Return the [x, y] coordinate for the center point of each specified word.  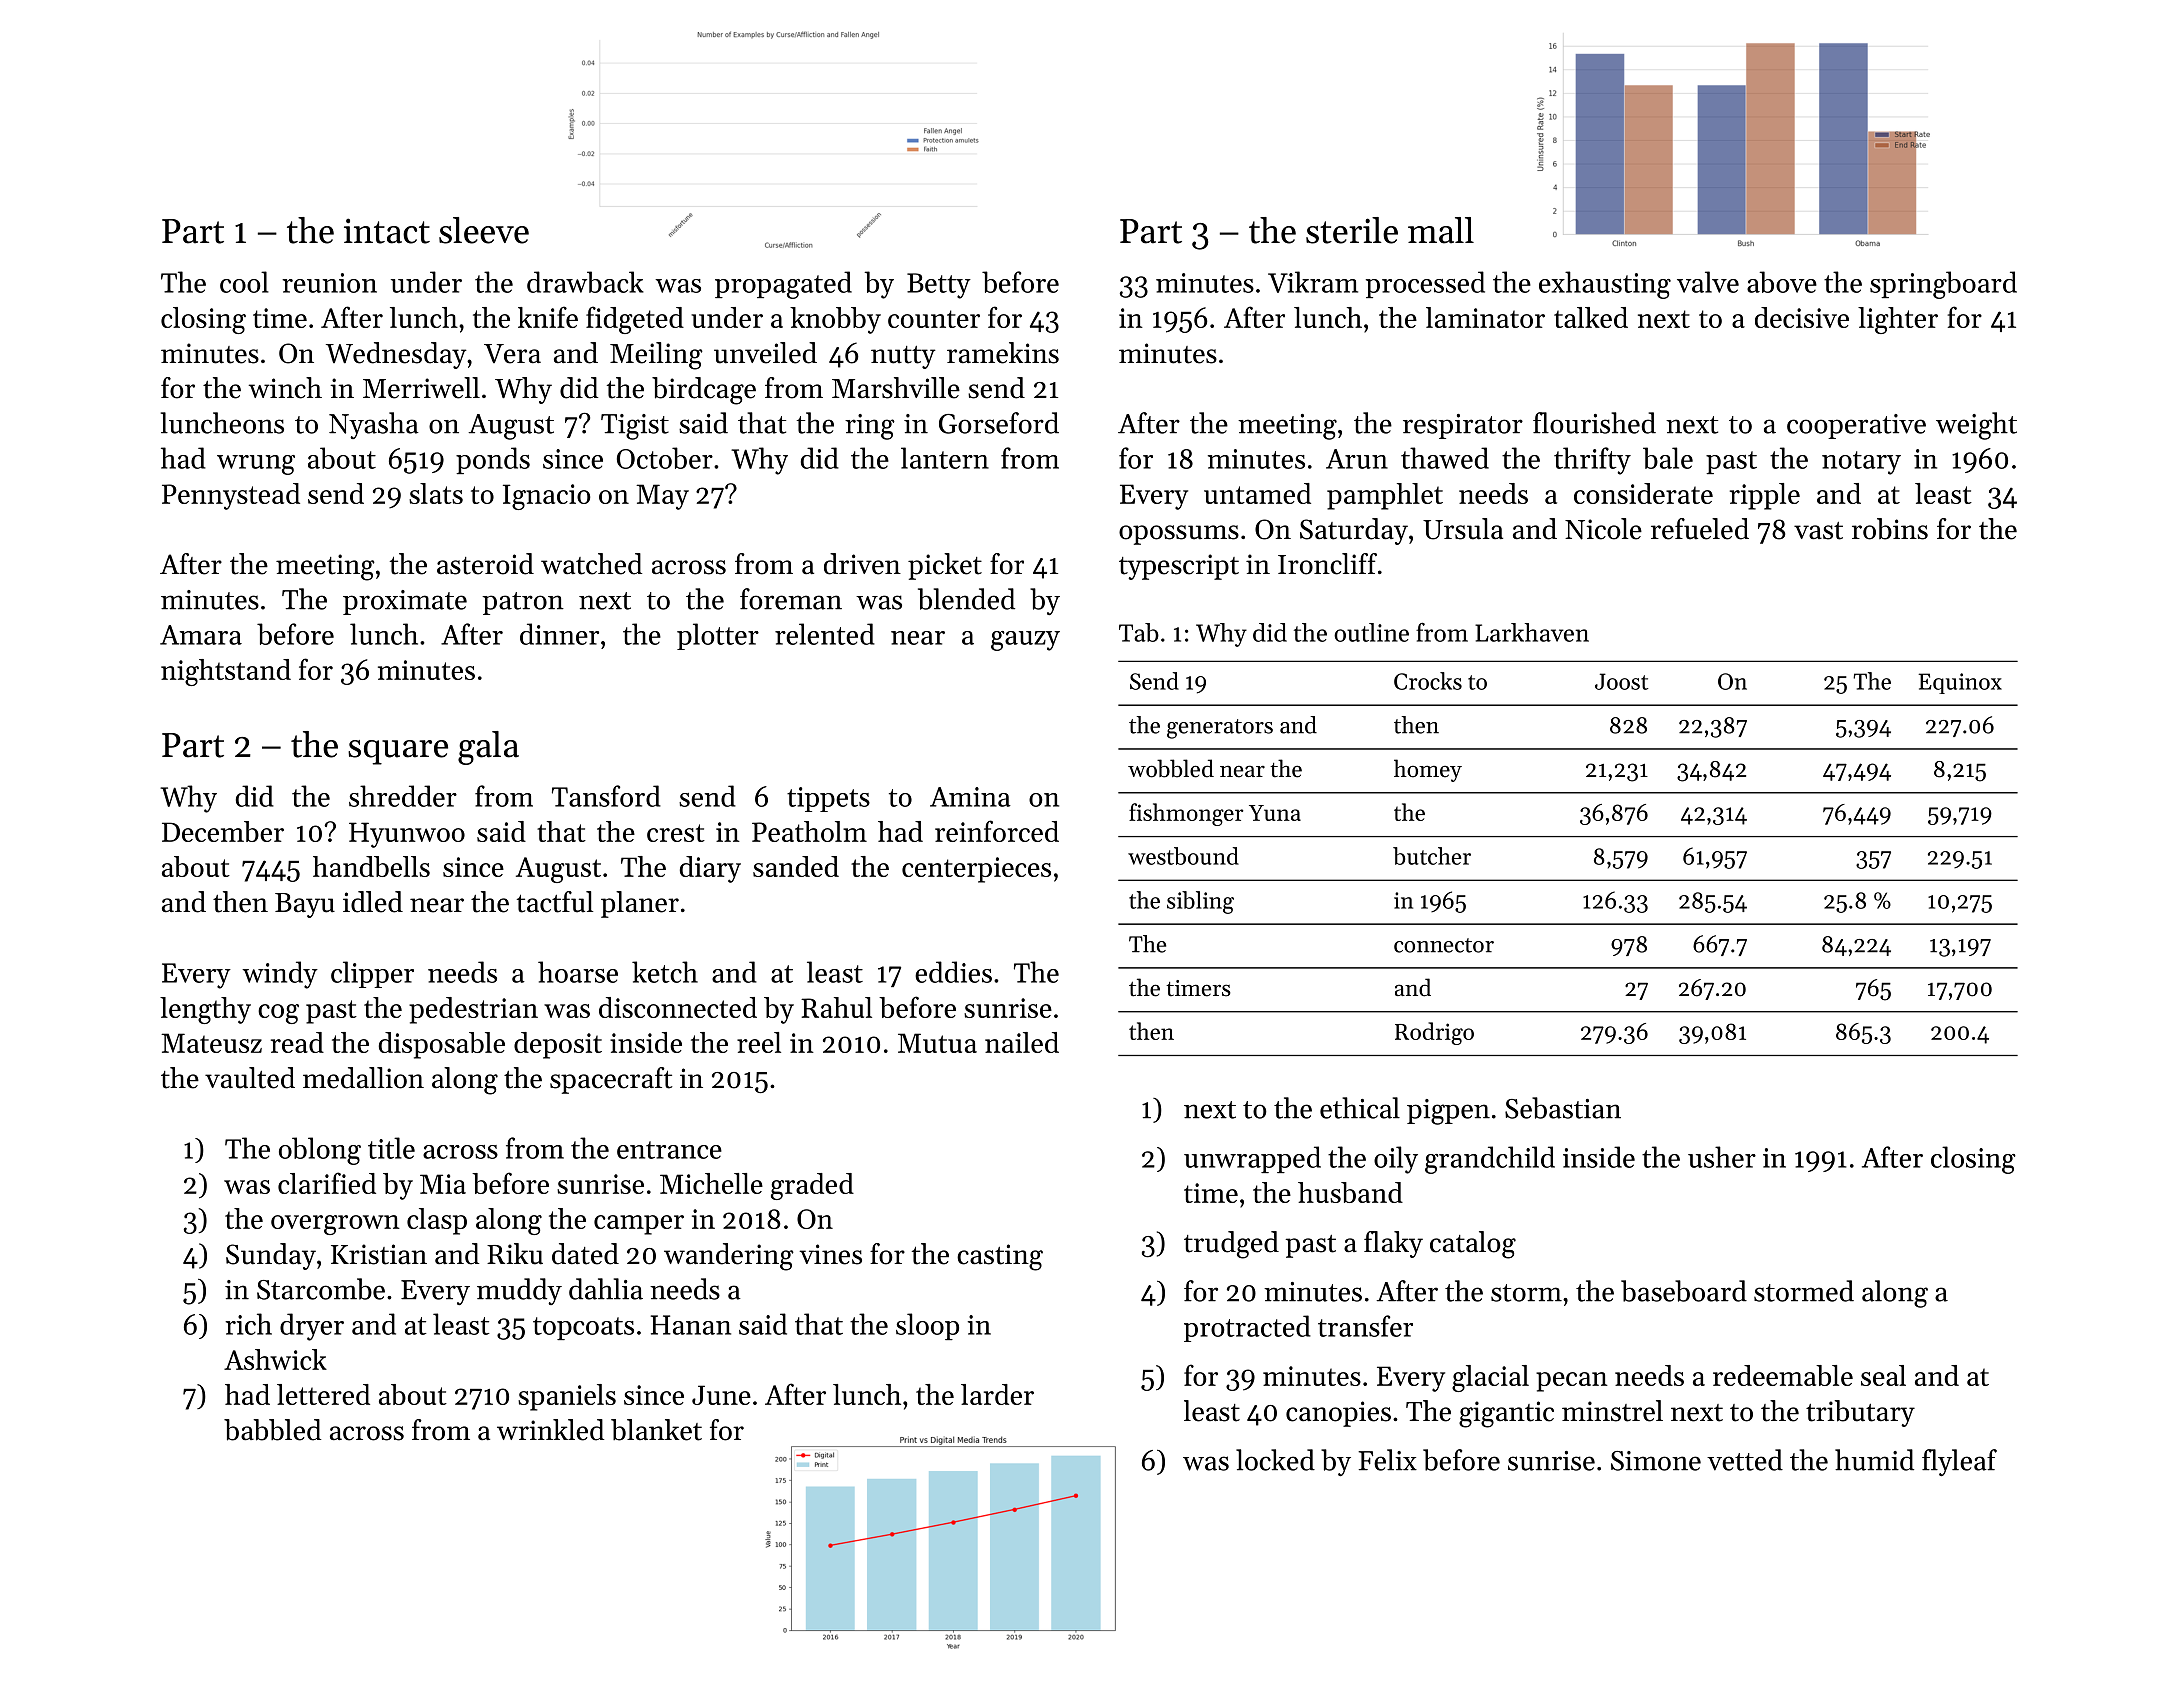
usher [1722, 1157]
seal [1883, 1375]
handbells [371, 866]
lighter [1898, 320]
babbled [272, 1430]
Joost [1621, 681]
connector [1444, 945]
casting [1000, 1257]
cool [244, 282]
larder [997, 1394]
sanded [796, 866]
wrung [256, 465]
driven [862, 564]
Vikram [1313, 282]
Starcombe [321, 1289]
